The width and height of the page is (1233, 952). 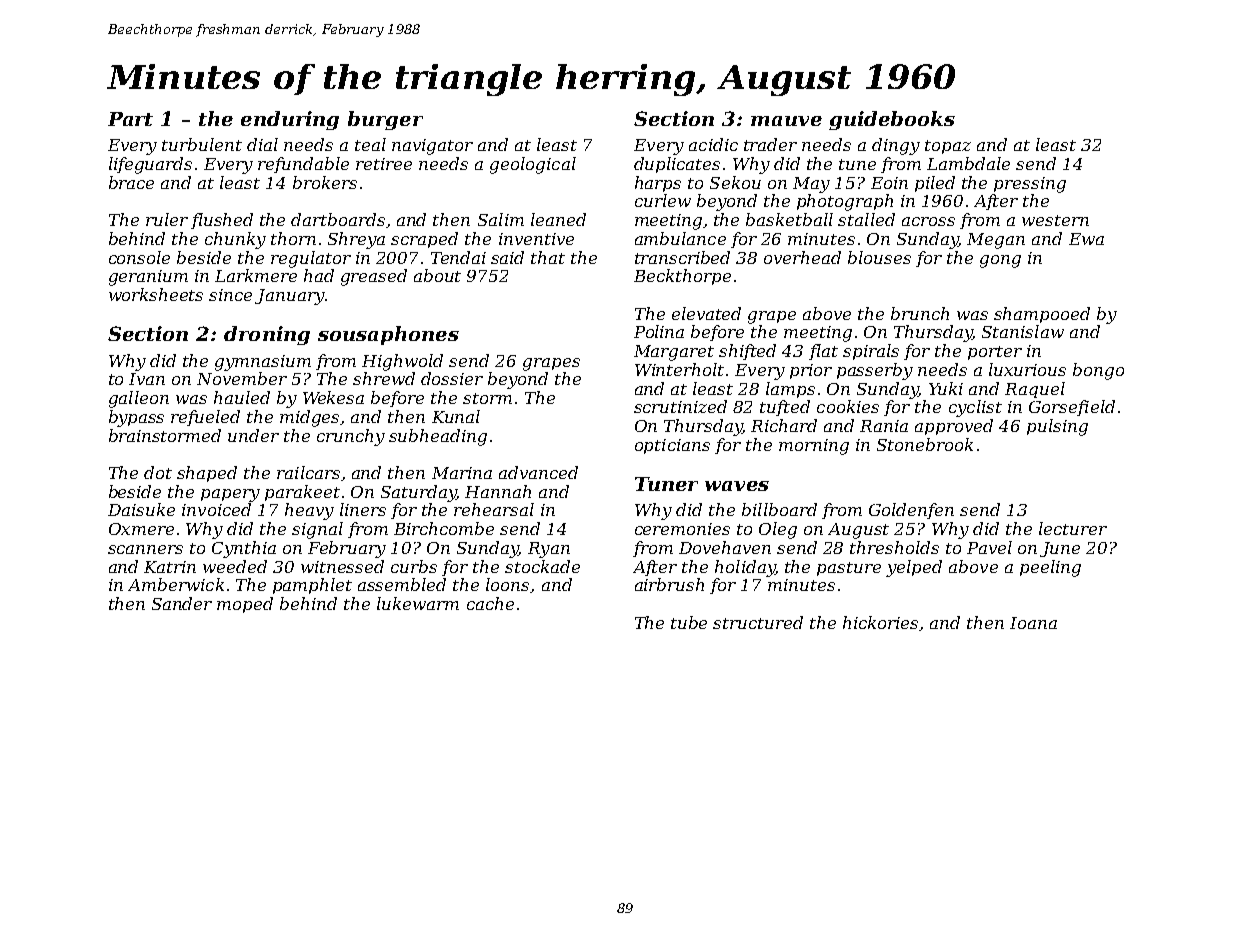 I want to click on opticians, so click(x=672, y=446).
